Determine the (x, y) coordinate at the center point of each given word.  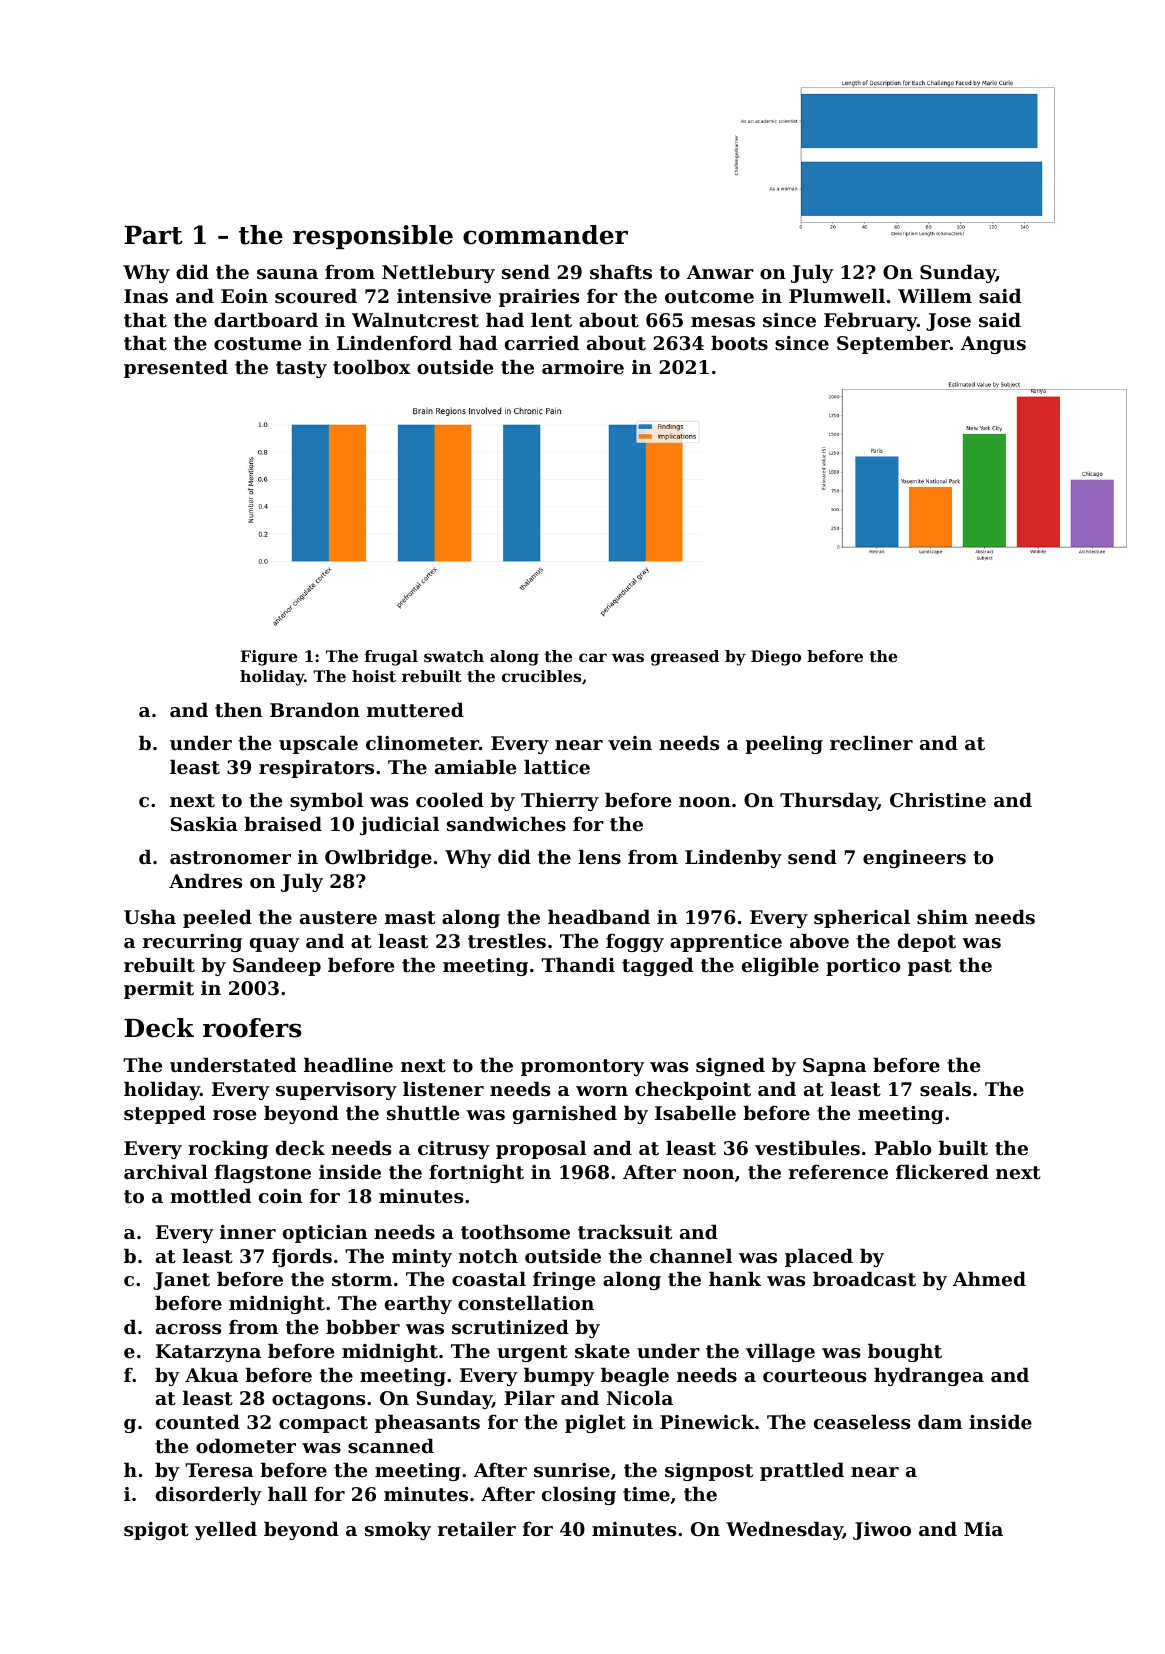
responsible (373, 237)
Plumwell (837, 295)
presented (176, 368)
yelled (226, 1530)
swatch (454, 656)
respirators (316, 769)
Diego (776, 658)
